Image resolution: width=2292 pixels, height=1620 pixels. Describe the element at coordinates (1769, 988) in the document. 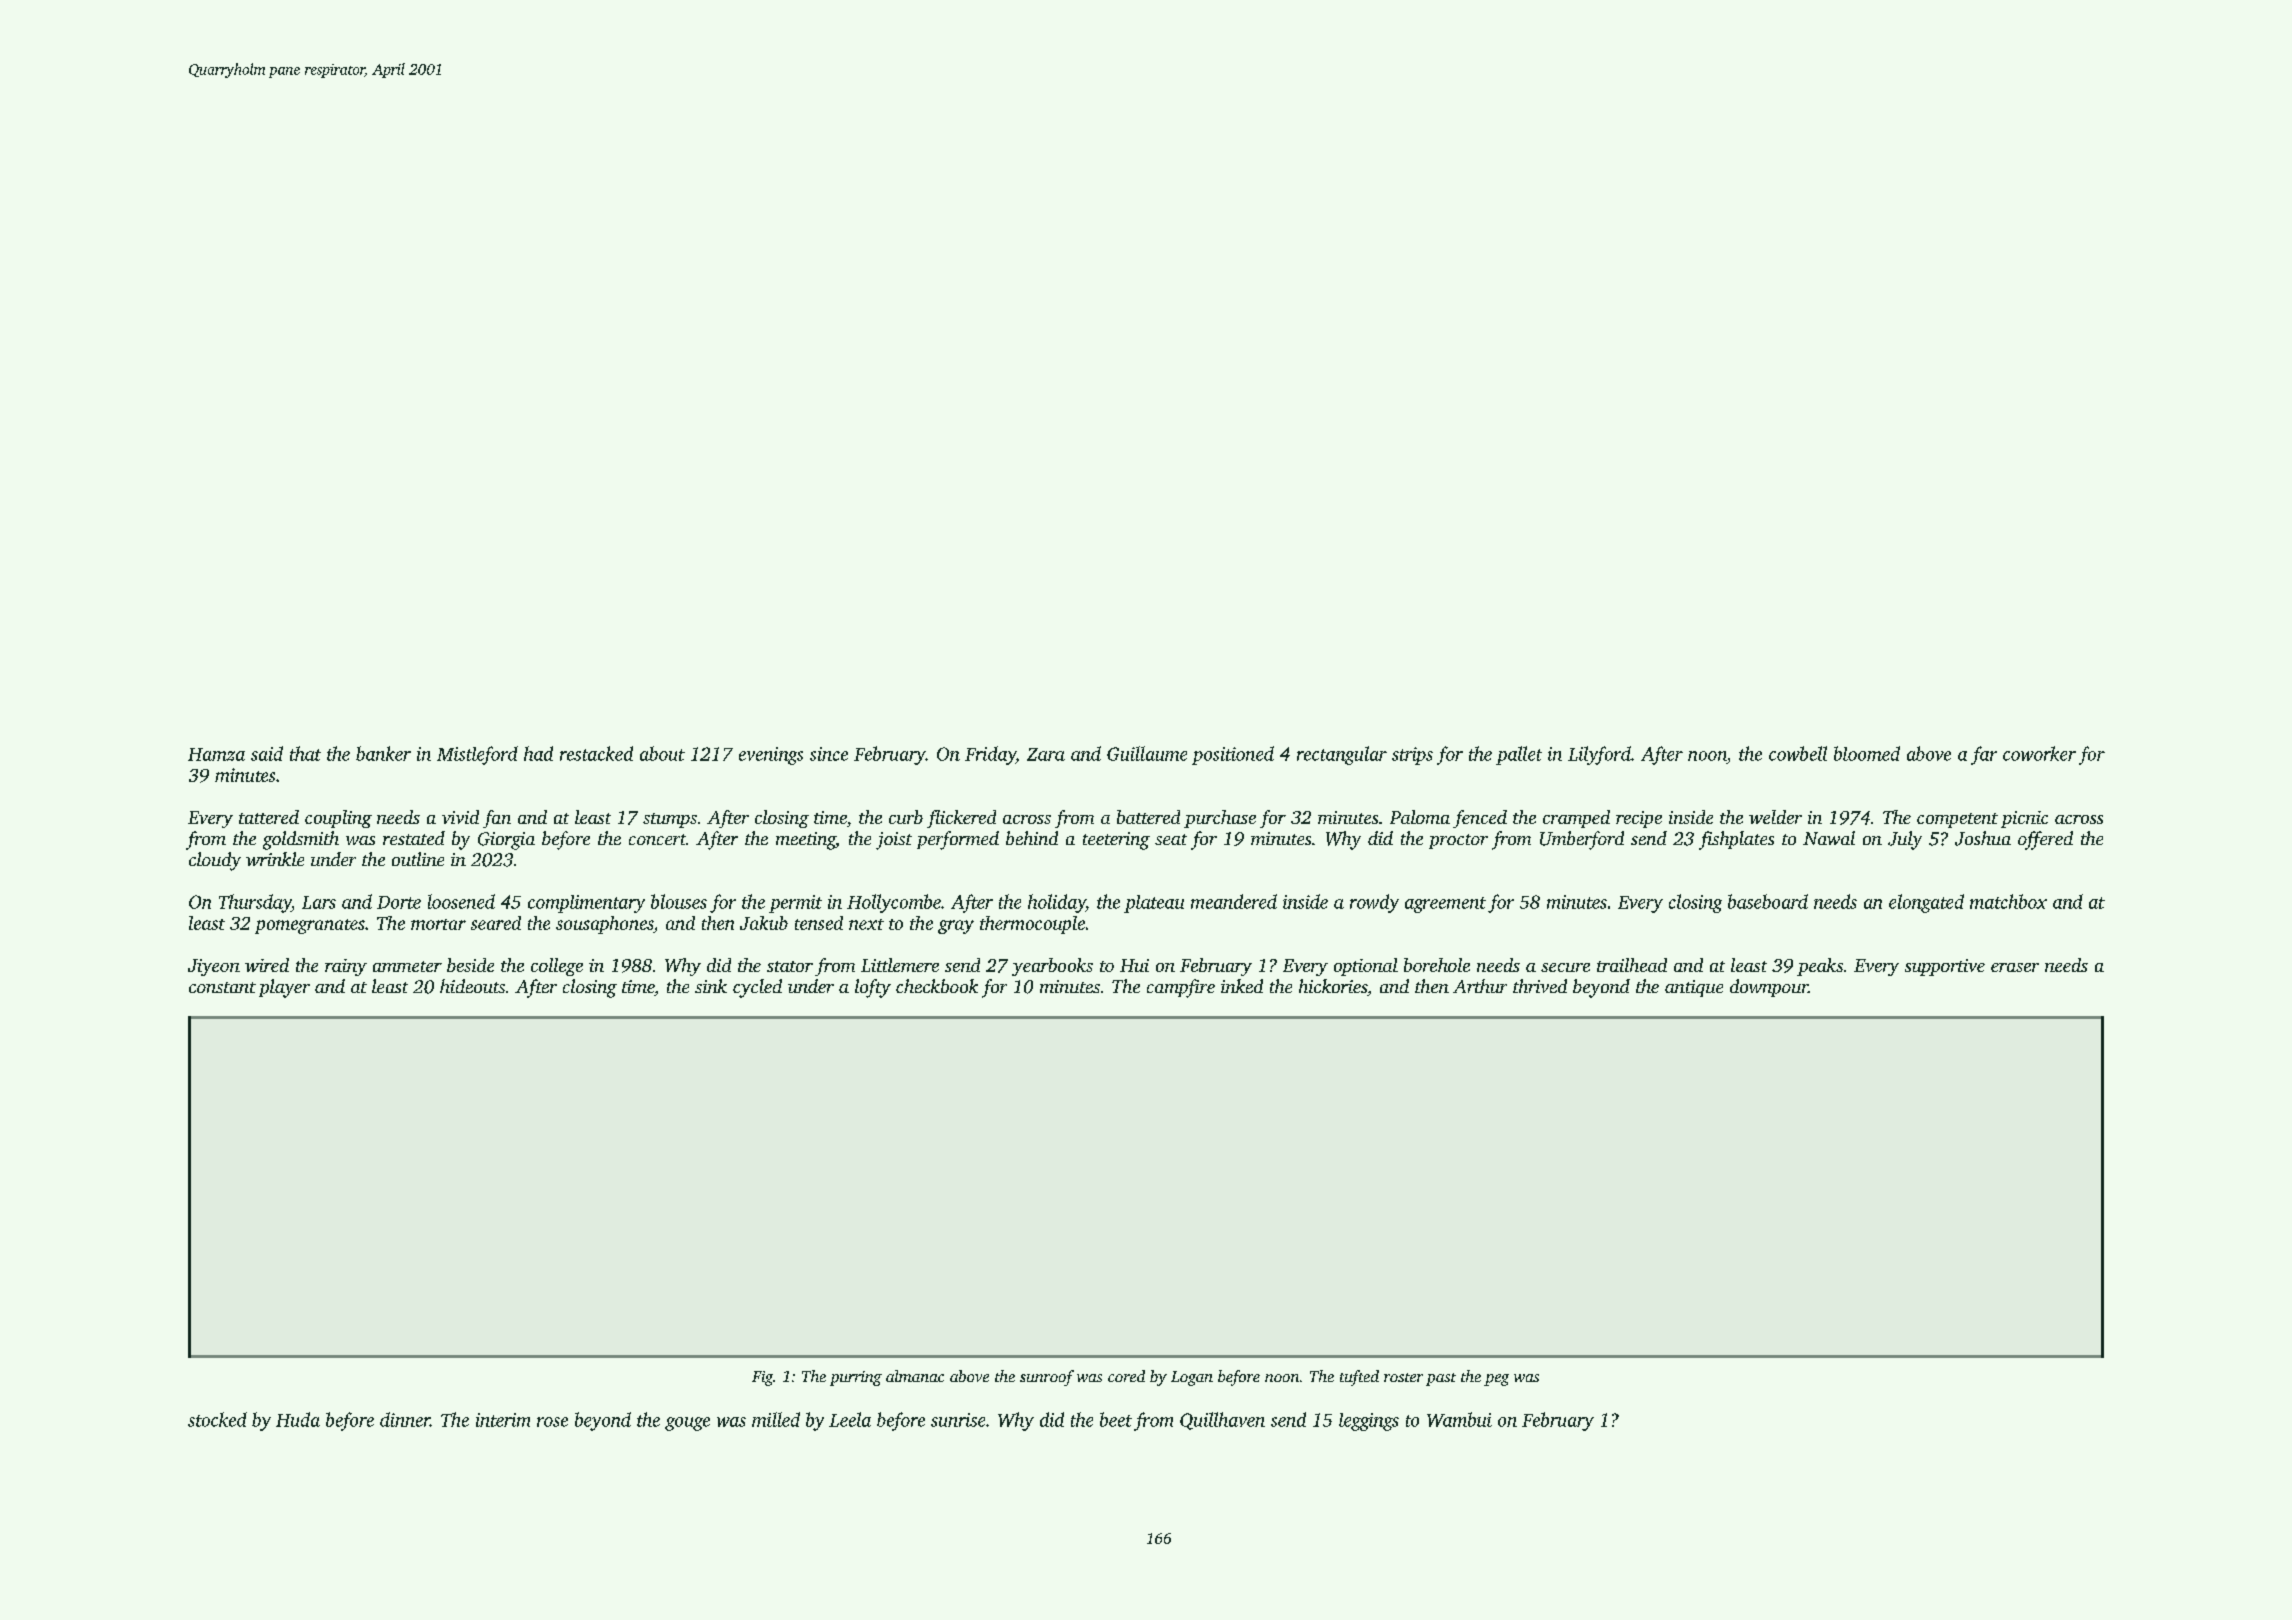

I see `downpour` at that location.
